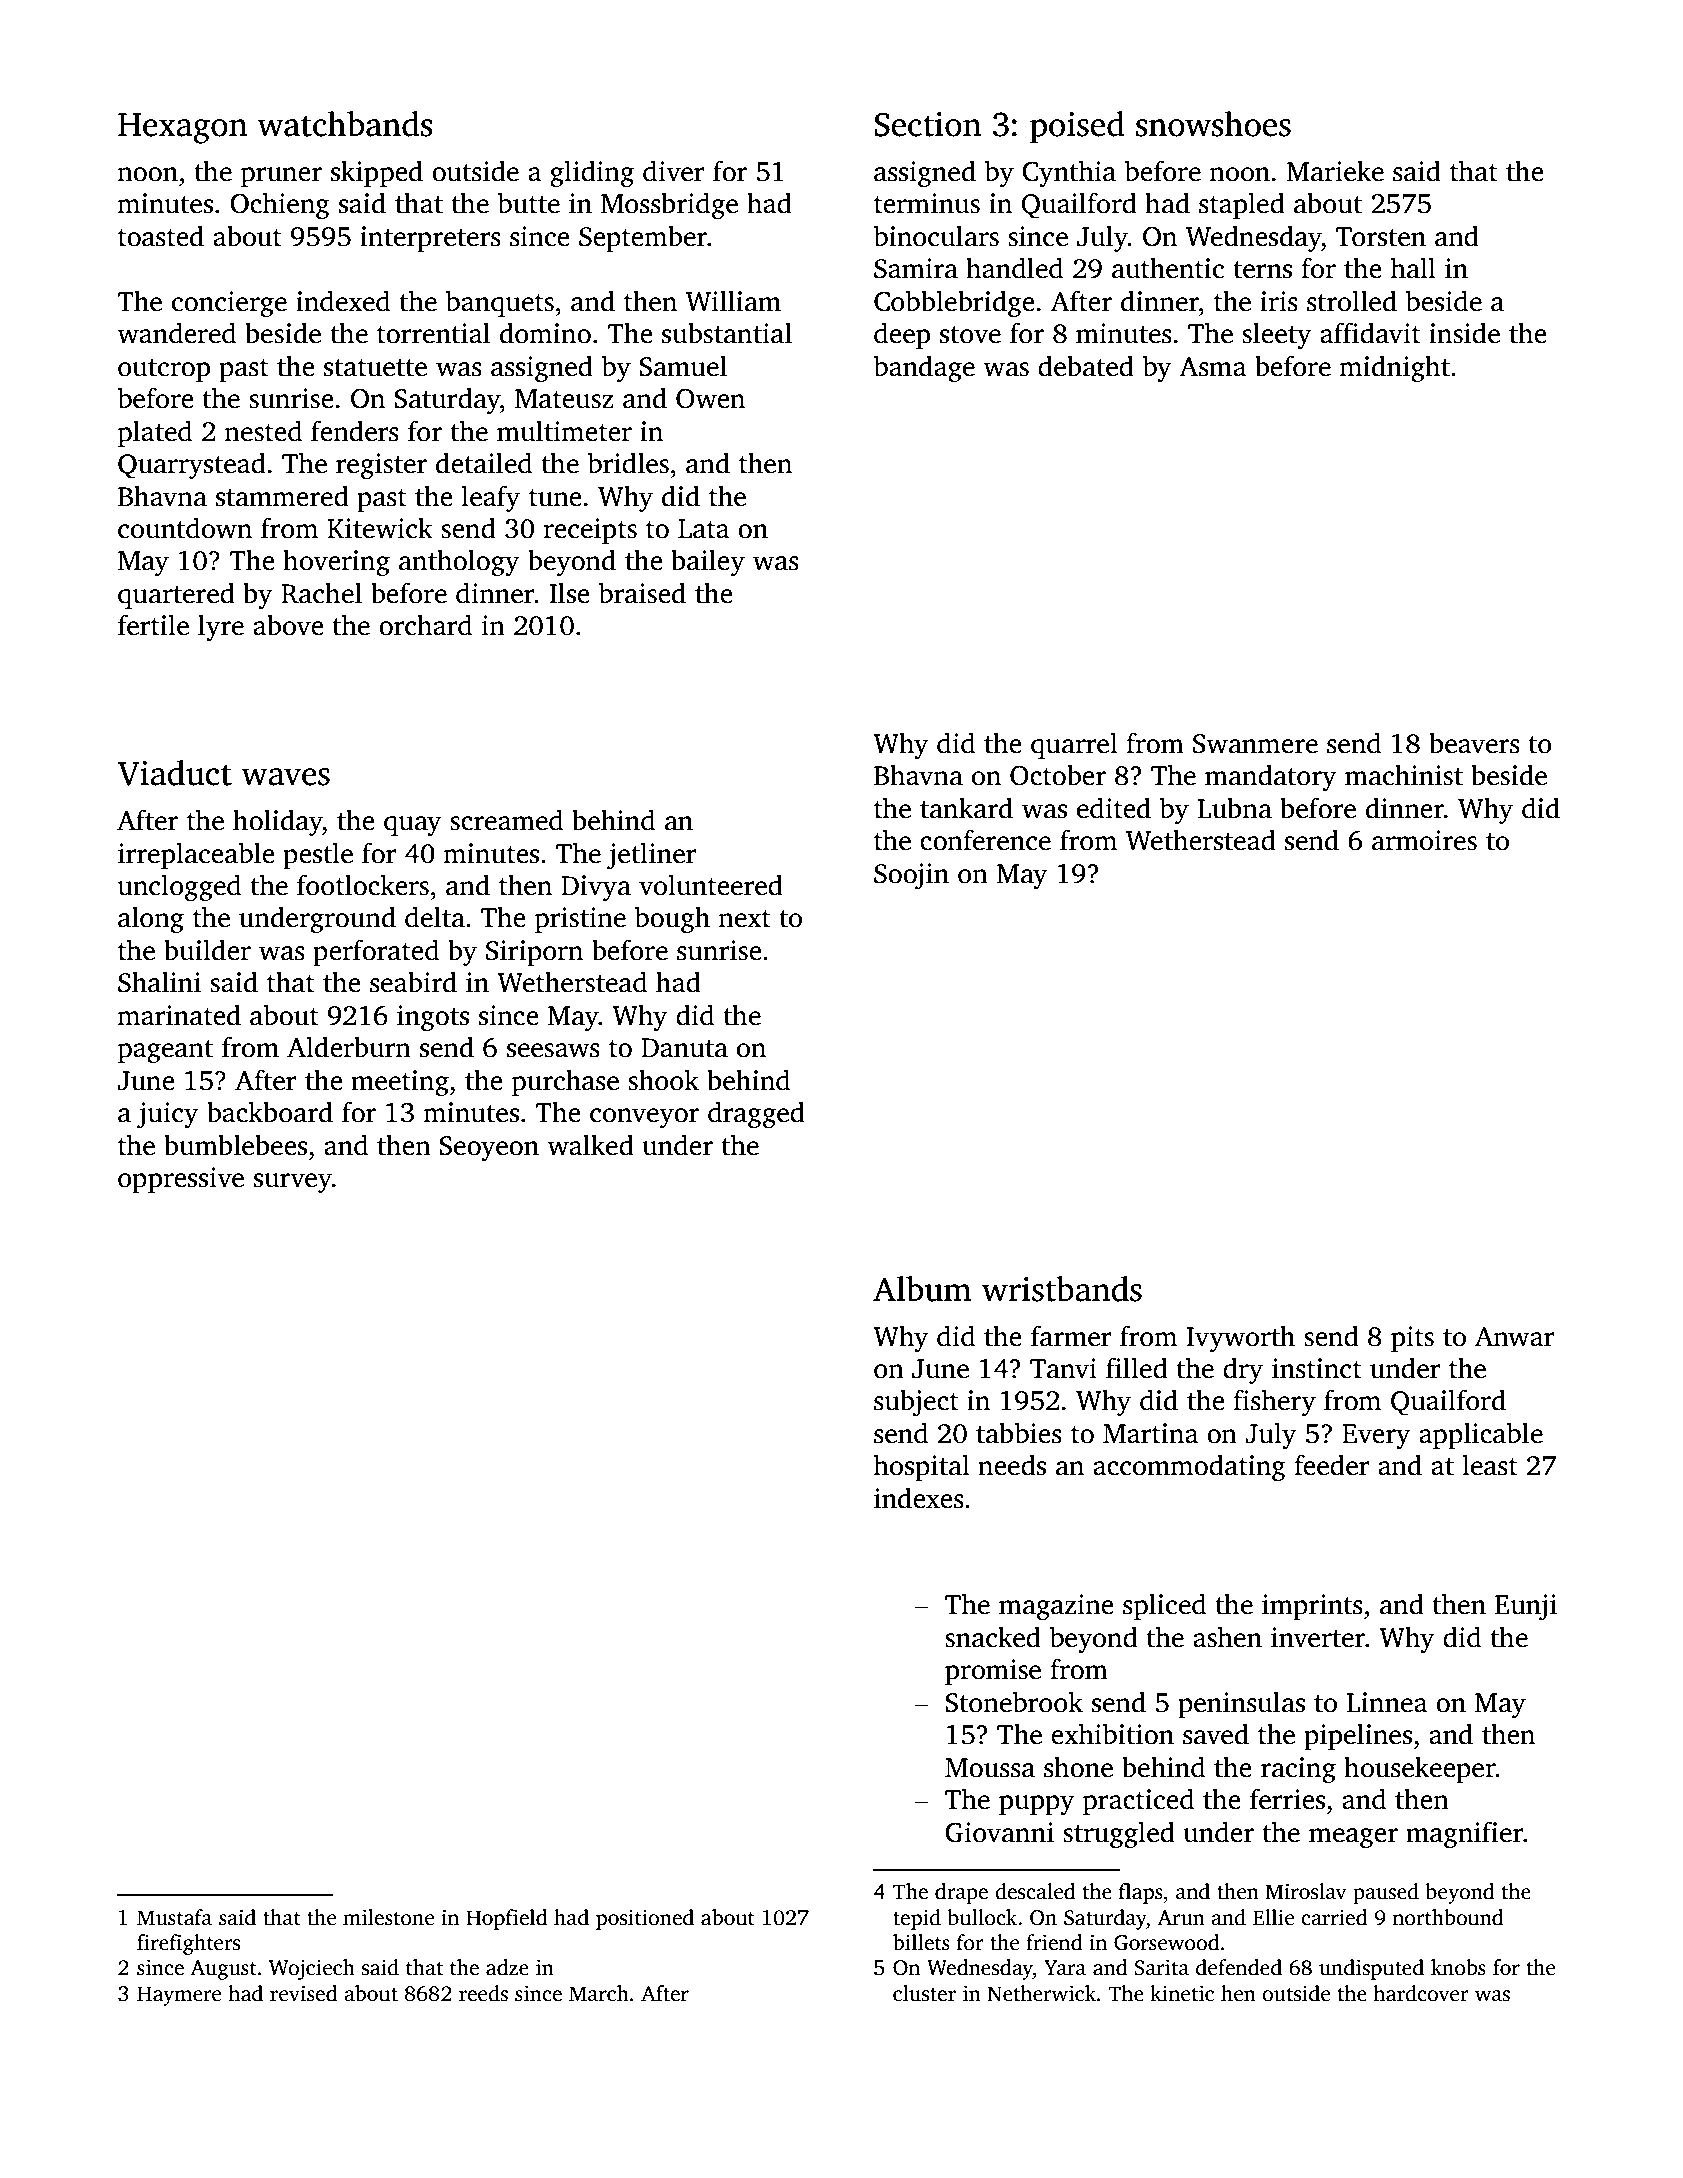 The width and height of the screenshot is (1683, 2178). I want to click on wristbands, so click(1062, 1289).
